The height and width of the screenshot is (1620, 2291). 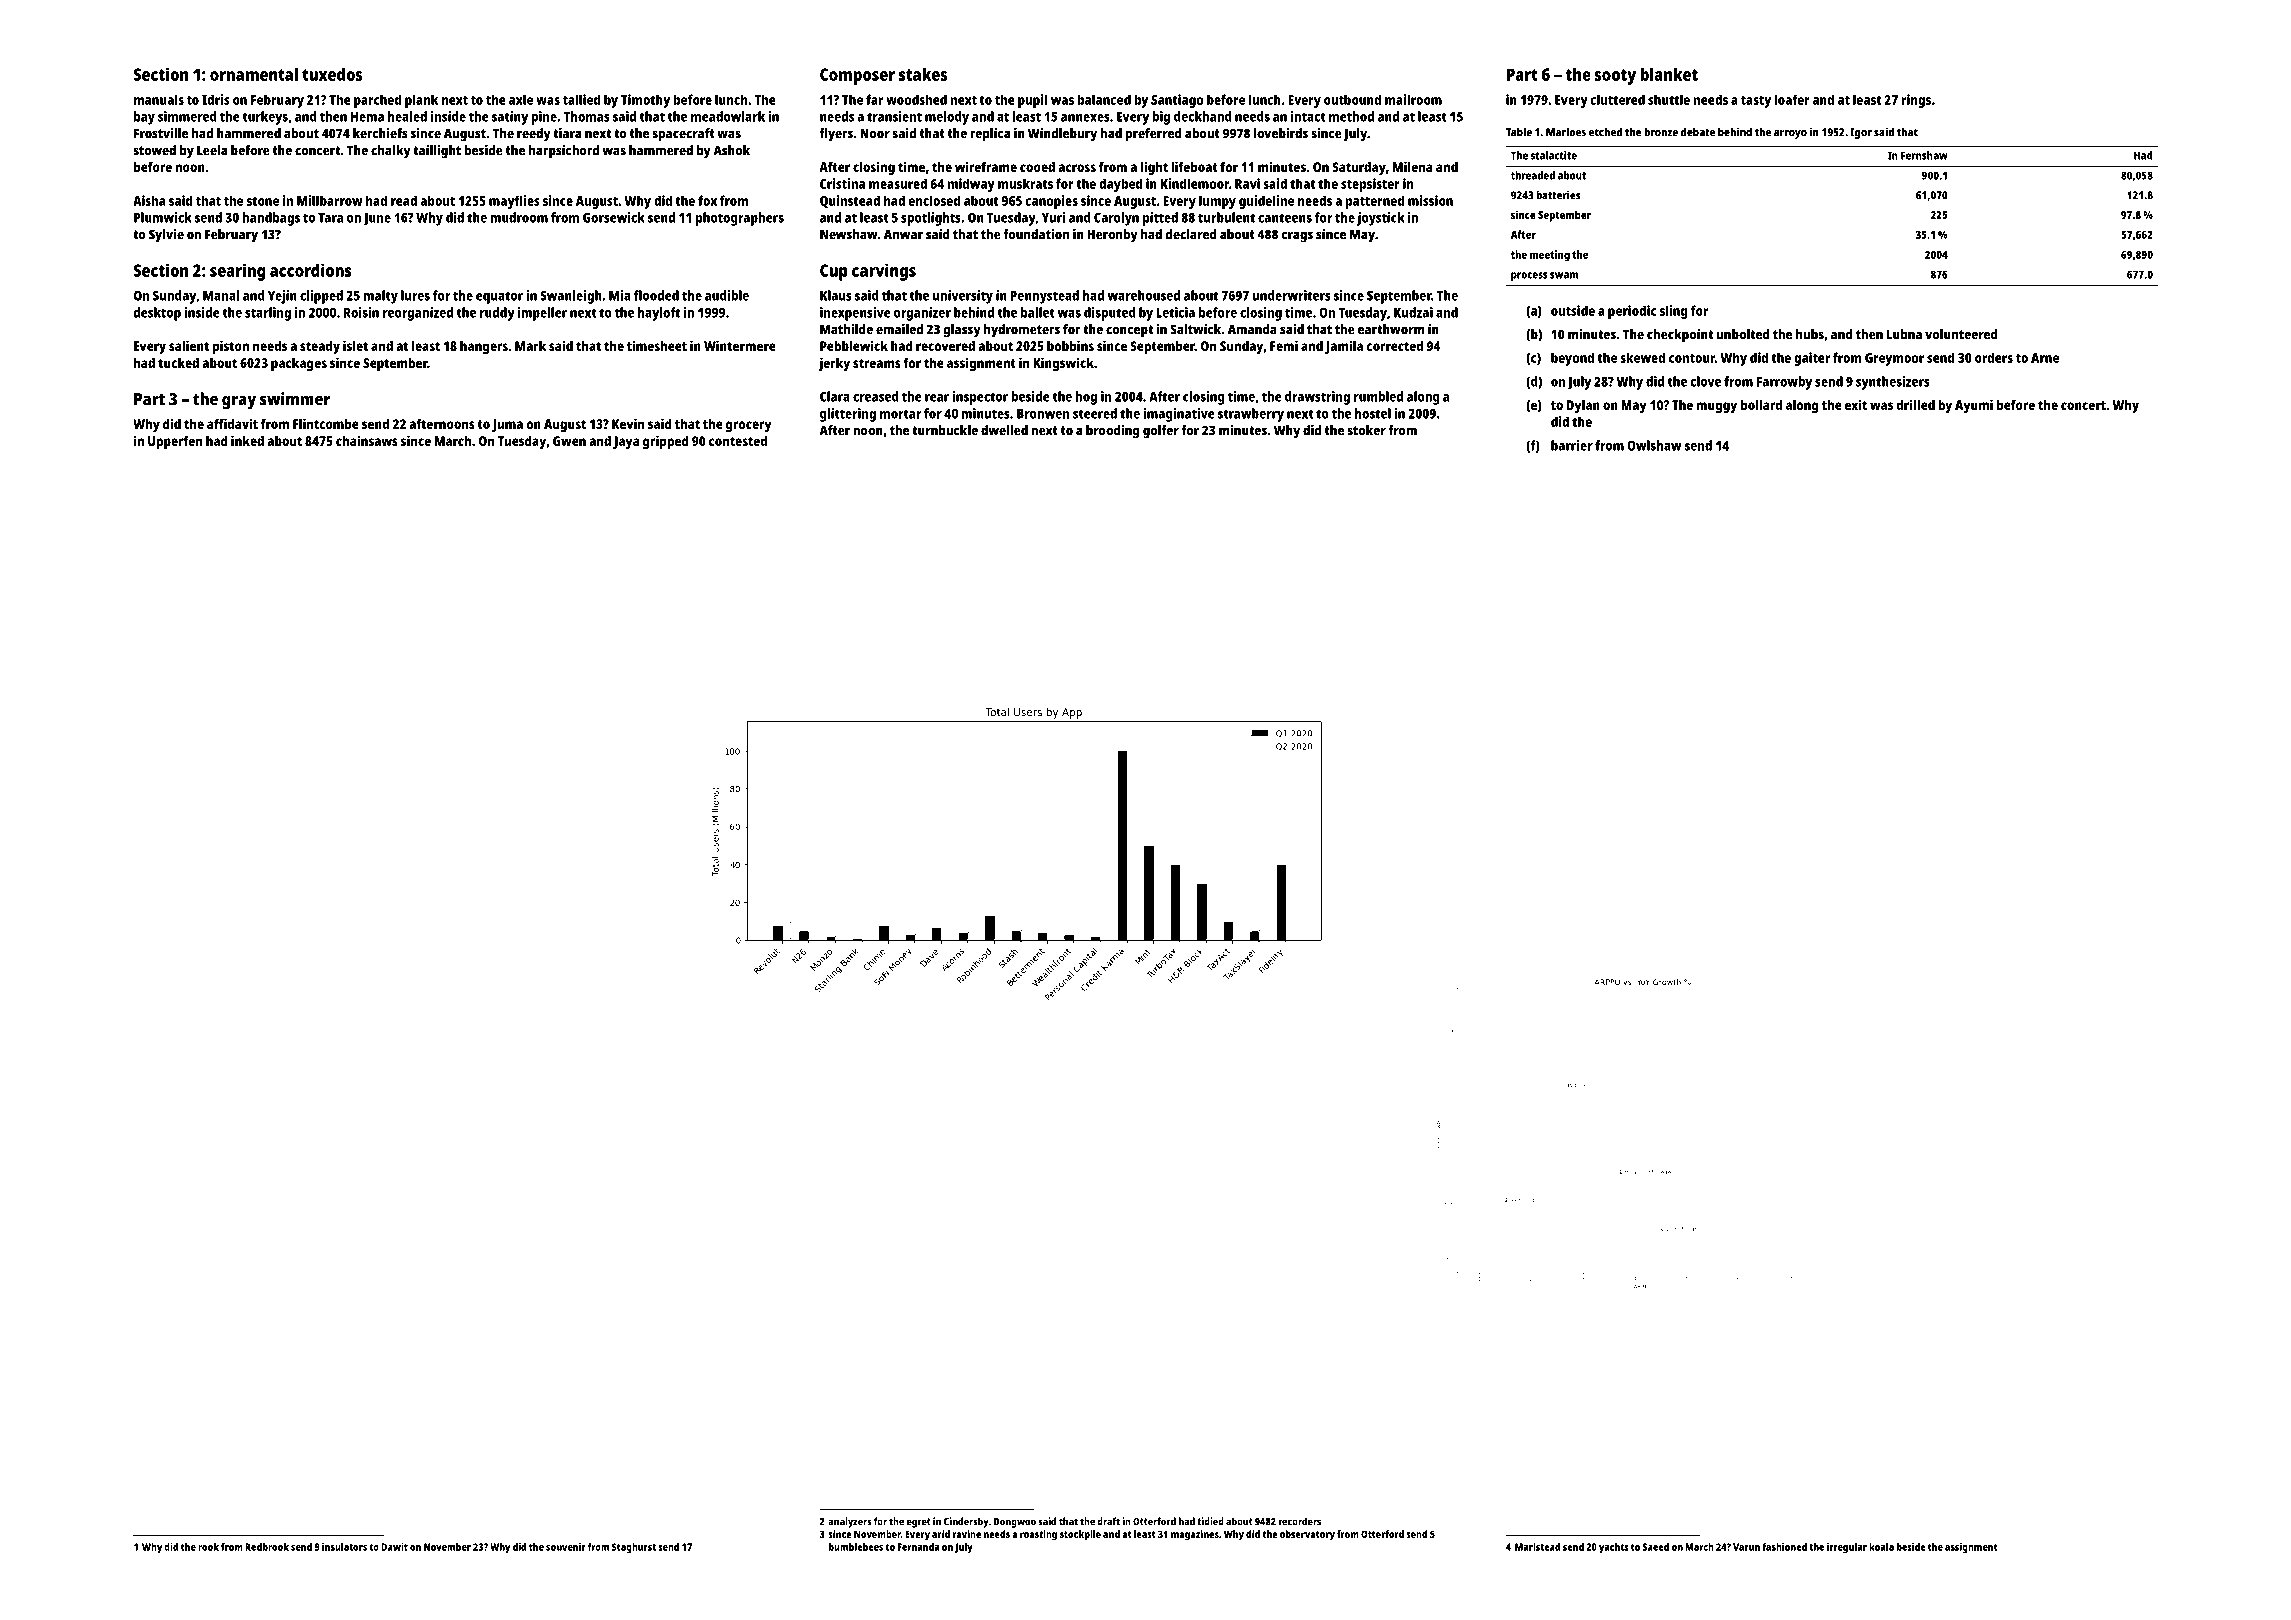 What do you see at coordinates (1654, 445) in the screenshot?
I see `Owlshaw` at bounding box center [1654, 445].
